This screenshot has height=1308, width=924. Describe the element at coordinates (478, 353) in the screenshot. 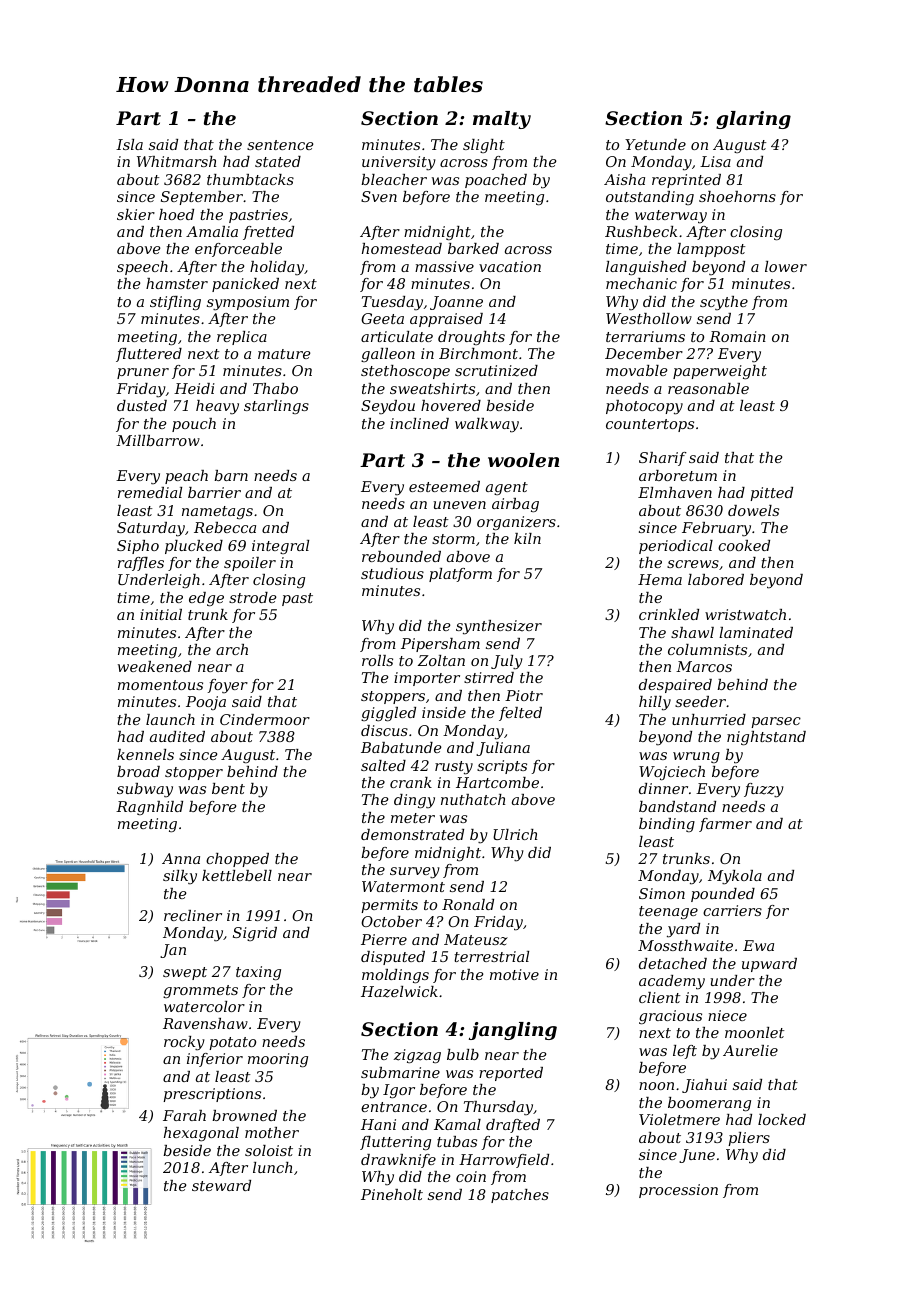

I see `Birchmont` at that location.
